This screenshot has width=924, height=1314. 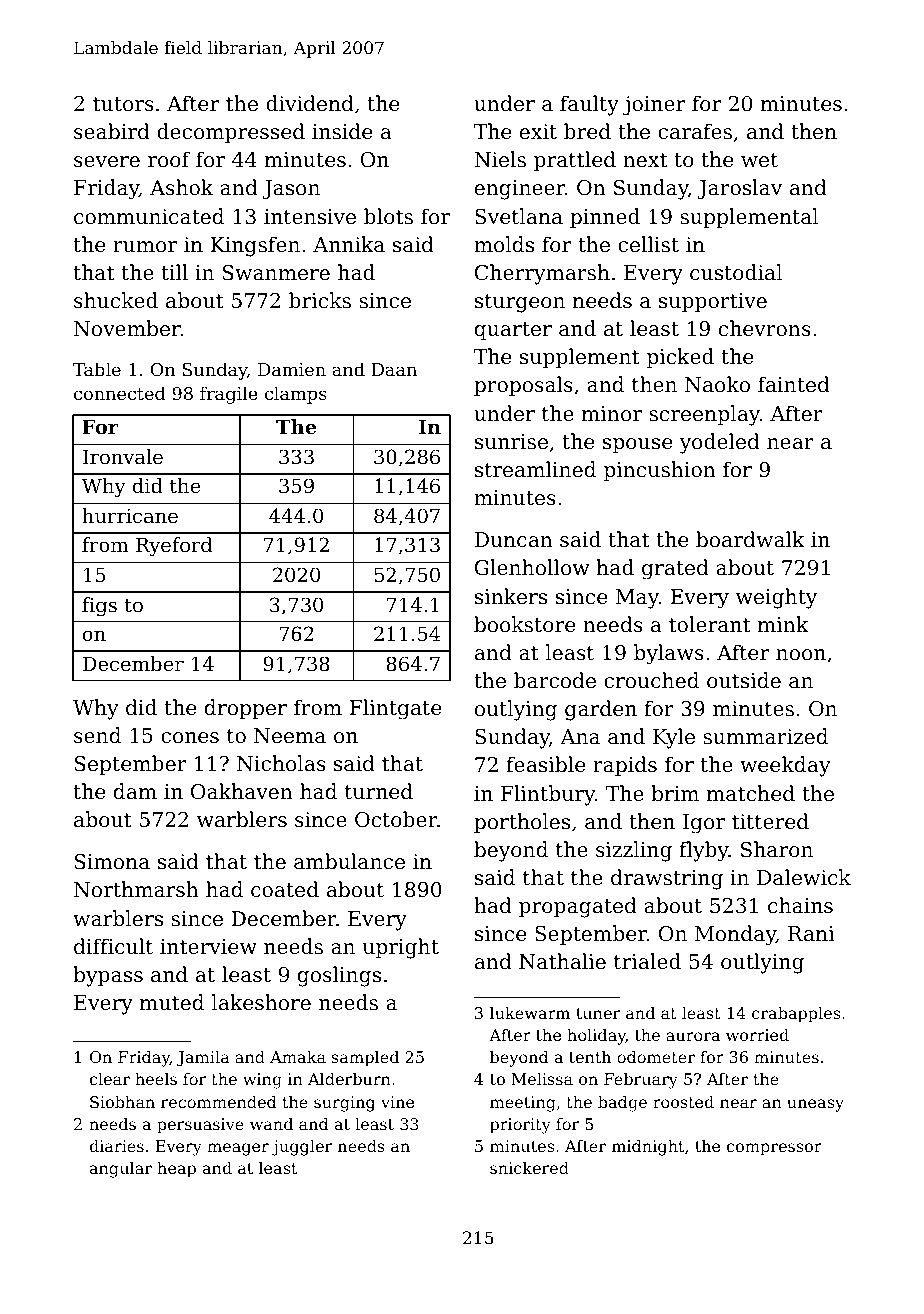 What do you see at coordinates (811, 933) in the screenshot?
I see `Rani` at bounding box center [811, 933].
